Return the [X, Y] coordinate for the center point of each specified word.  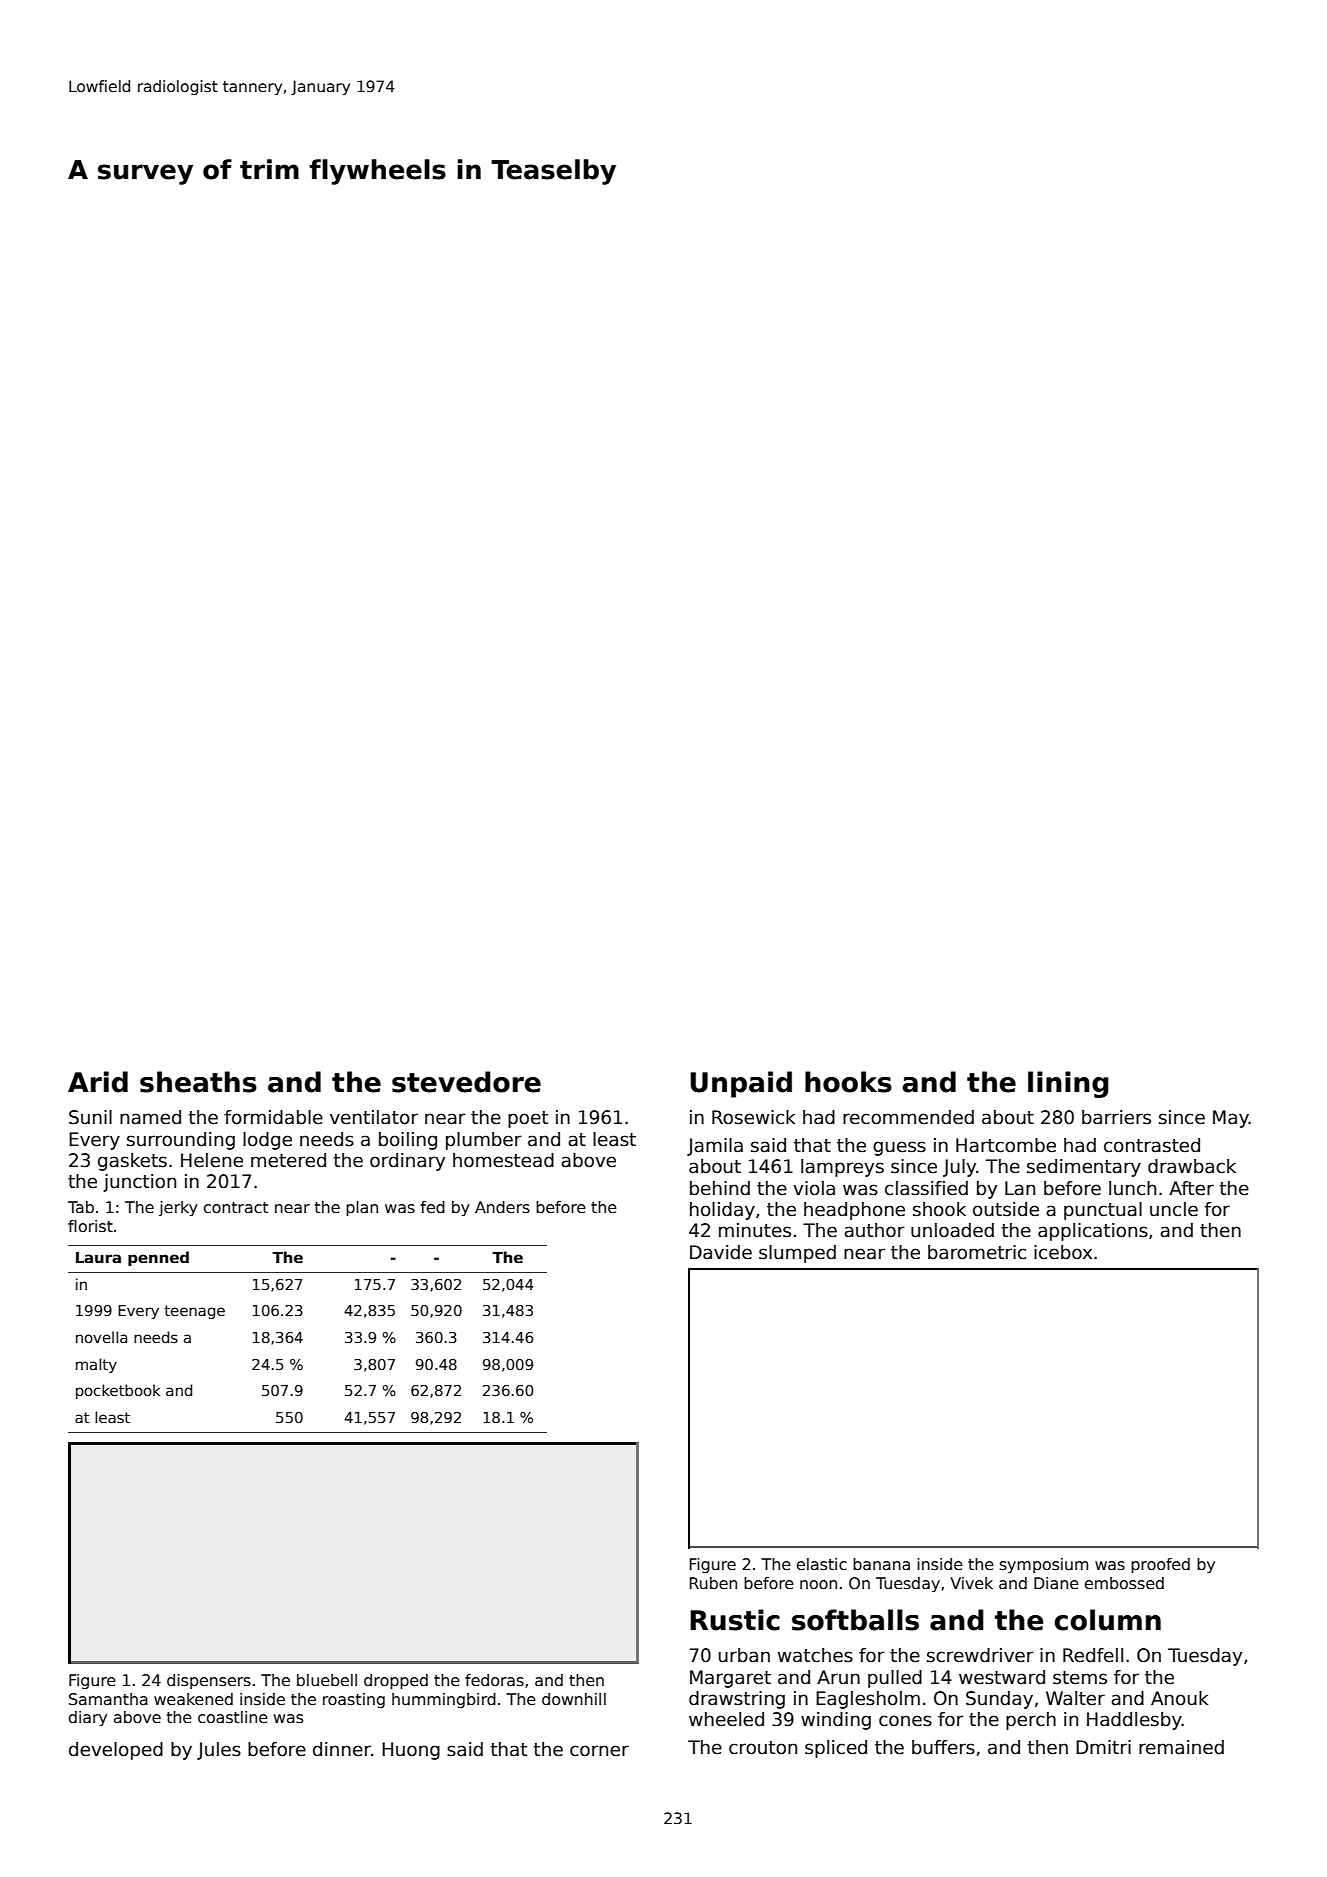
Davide [721, 1252]
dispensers [209, 1681]
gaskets [132, 1162]
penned [158, 1258]
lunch [1132, 1188]
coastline [233, 1717]
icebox [1063, 1252]
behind [720, 1188]
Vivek [971, 1583]
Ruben [713, 1583]
